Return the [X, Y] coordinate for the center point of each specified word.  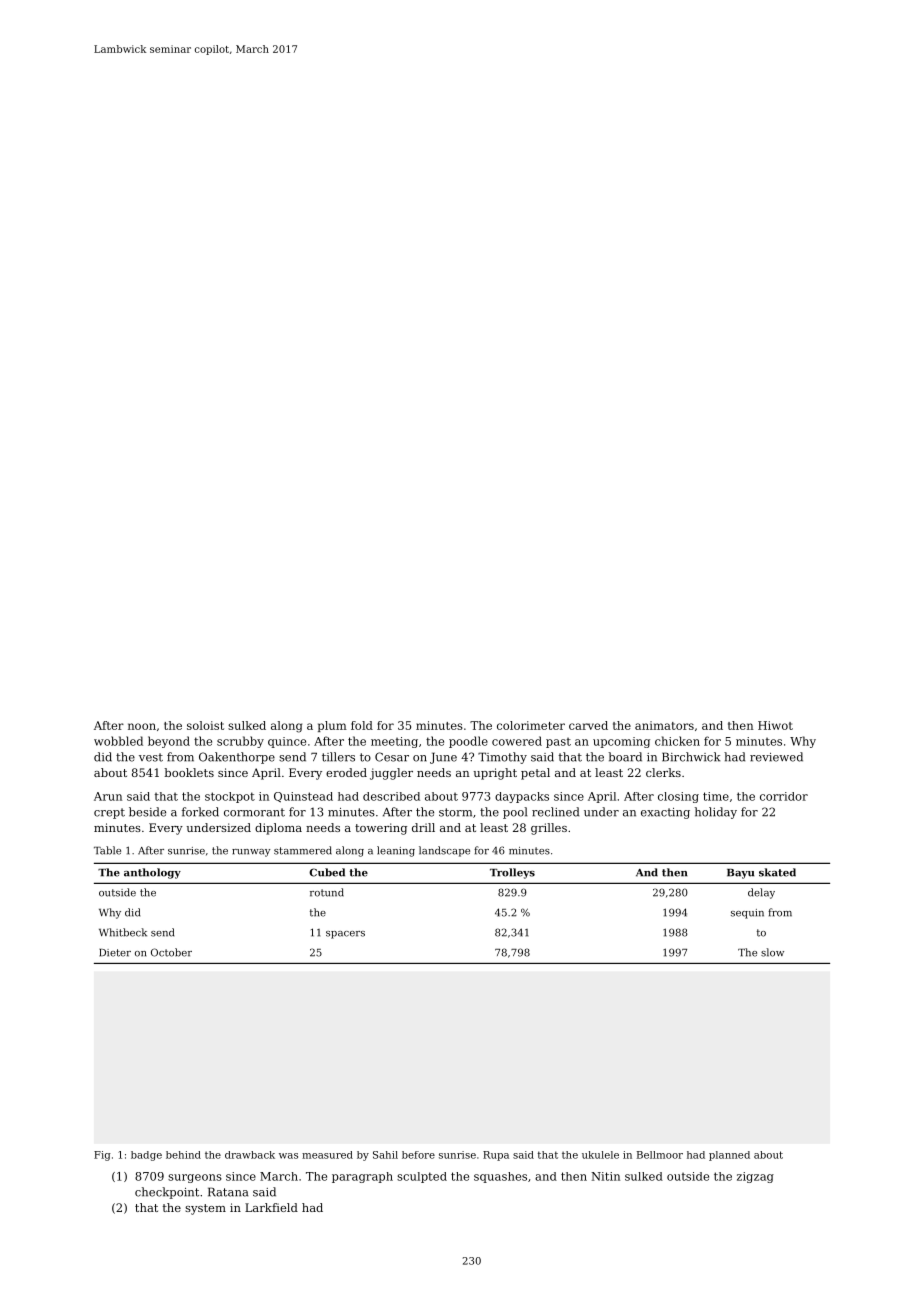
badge [146, 1156]
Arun [108, 796]
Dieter [115, 953]
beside [147, 812]
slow [772, 952]
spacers [345, 935]
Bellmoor [660, 1155]
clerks [663, 772]
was [288, 1156]
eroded [346, 772]
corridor [784, 796]
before [418, 1155]
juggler [391, 774]
